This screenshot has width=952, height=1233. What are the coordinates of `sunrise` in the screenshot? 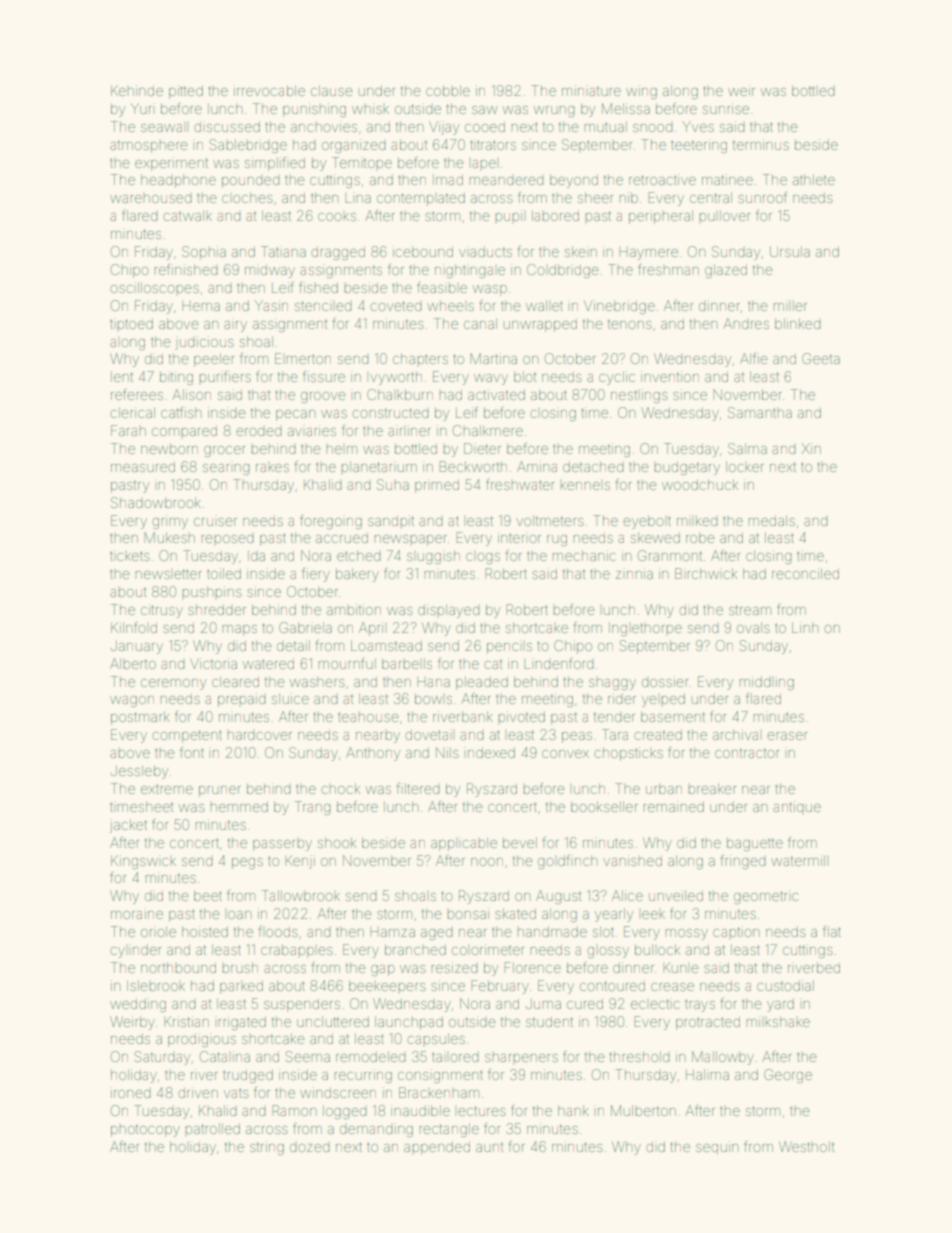 It's located at (726, 108).
